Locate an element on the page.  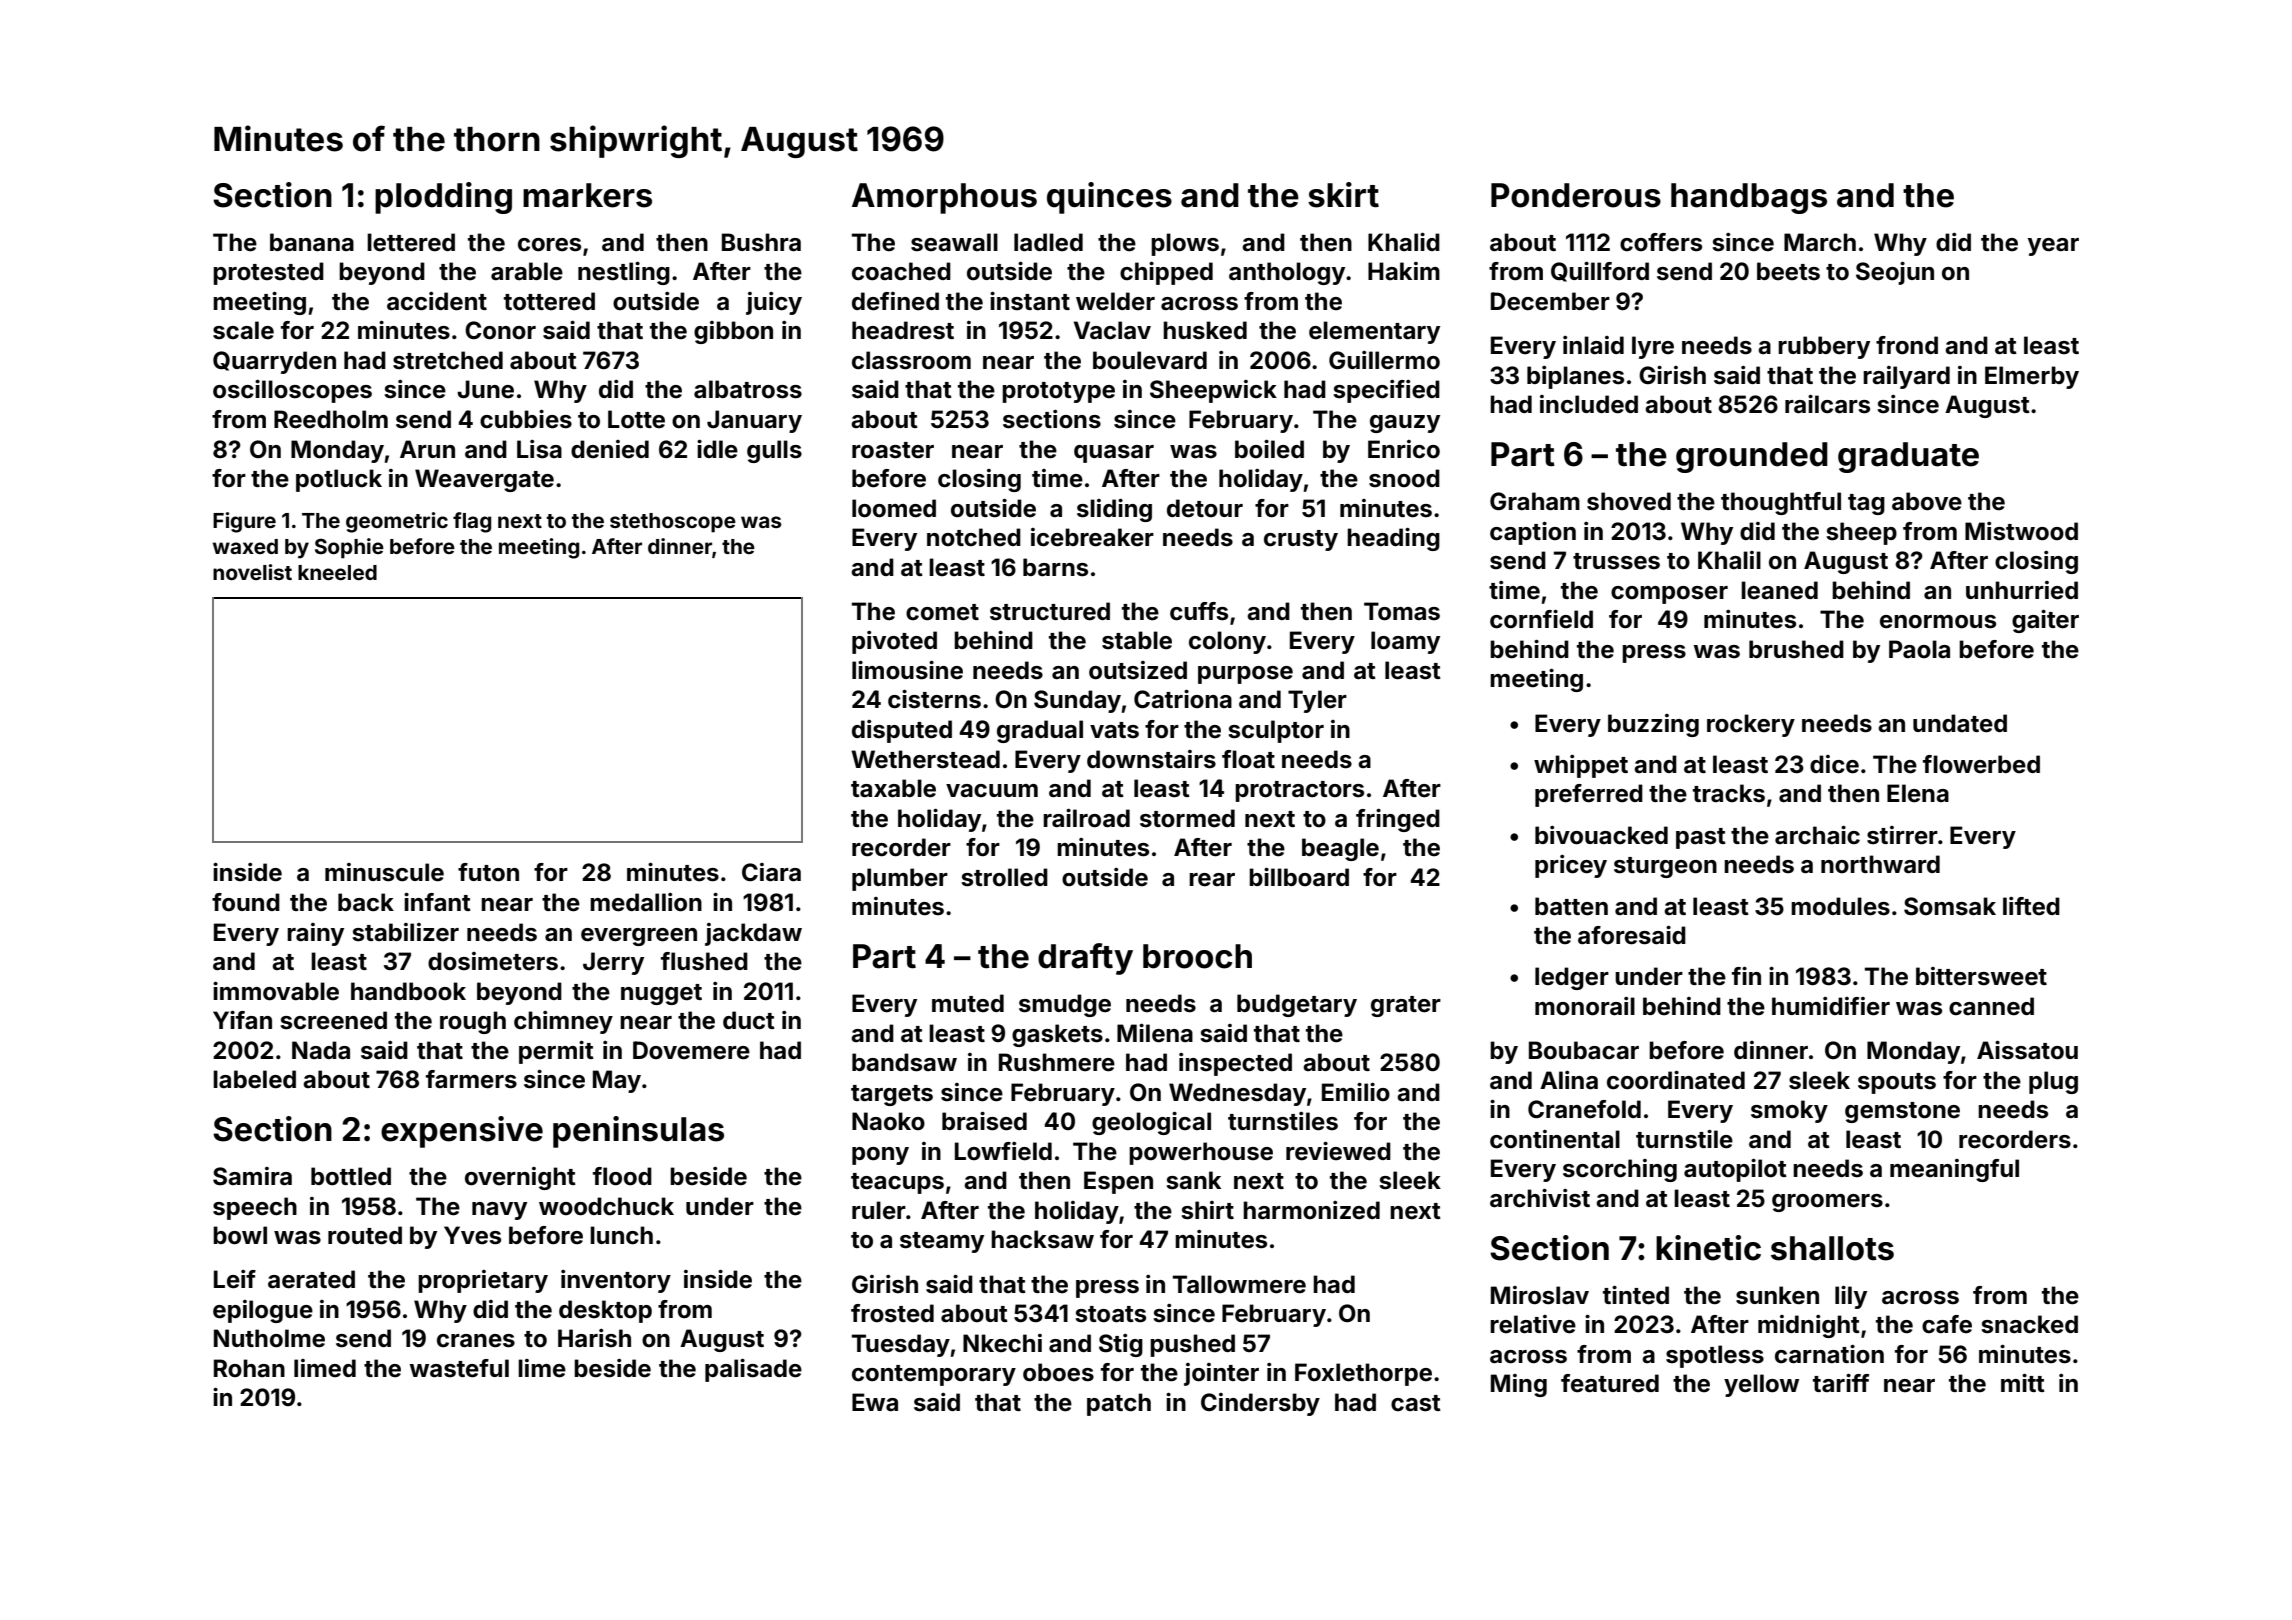
Ewa is located at coordinates (875, 1402).
